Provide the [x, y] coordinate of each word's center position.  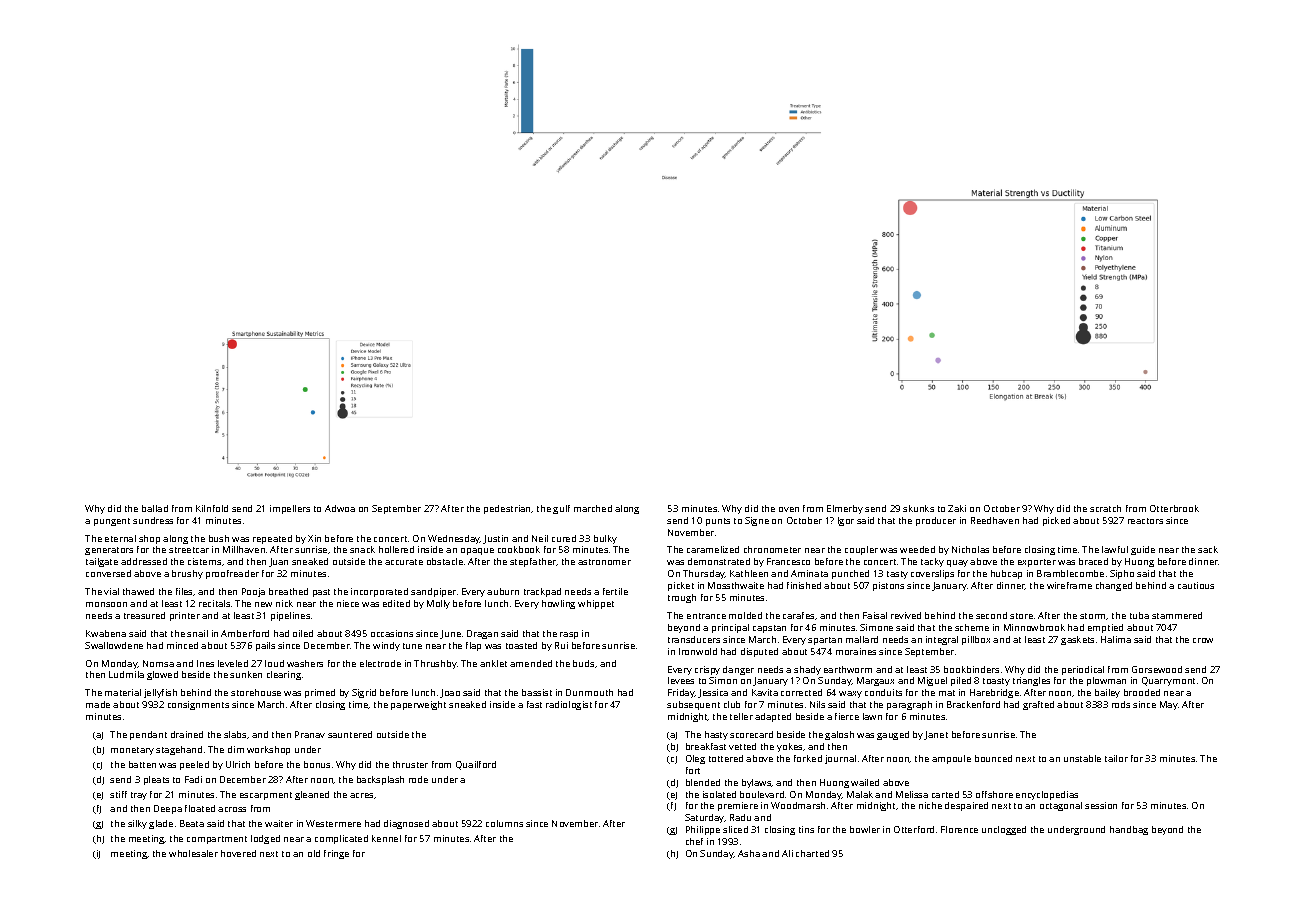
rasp [569, 635]
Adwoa [340, 508]
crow [1203, 640]
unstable [1082, 758]
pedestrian [508, 509]
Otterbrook [1174, 508]
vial [111, 591]
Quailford [476, 765]
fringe [336, 854]
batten [142, 764]
